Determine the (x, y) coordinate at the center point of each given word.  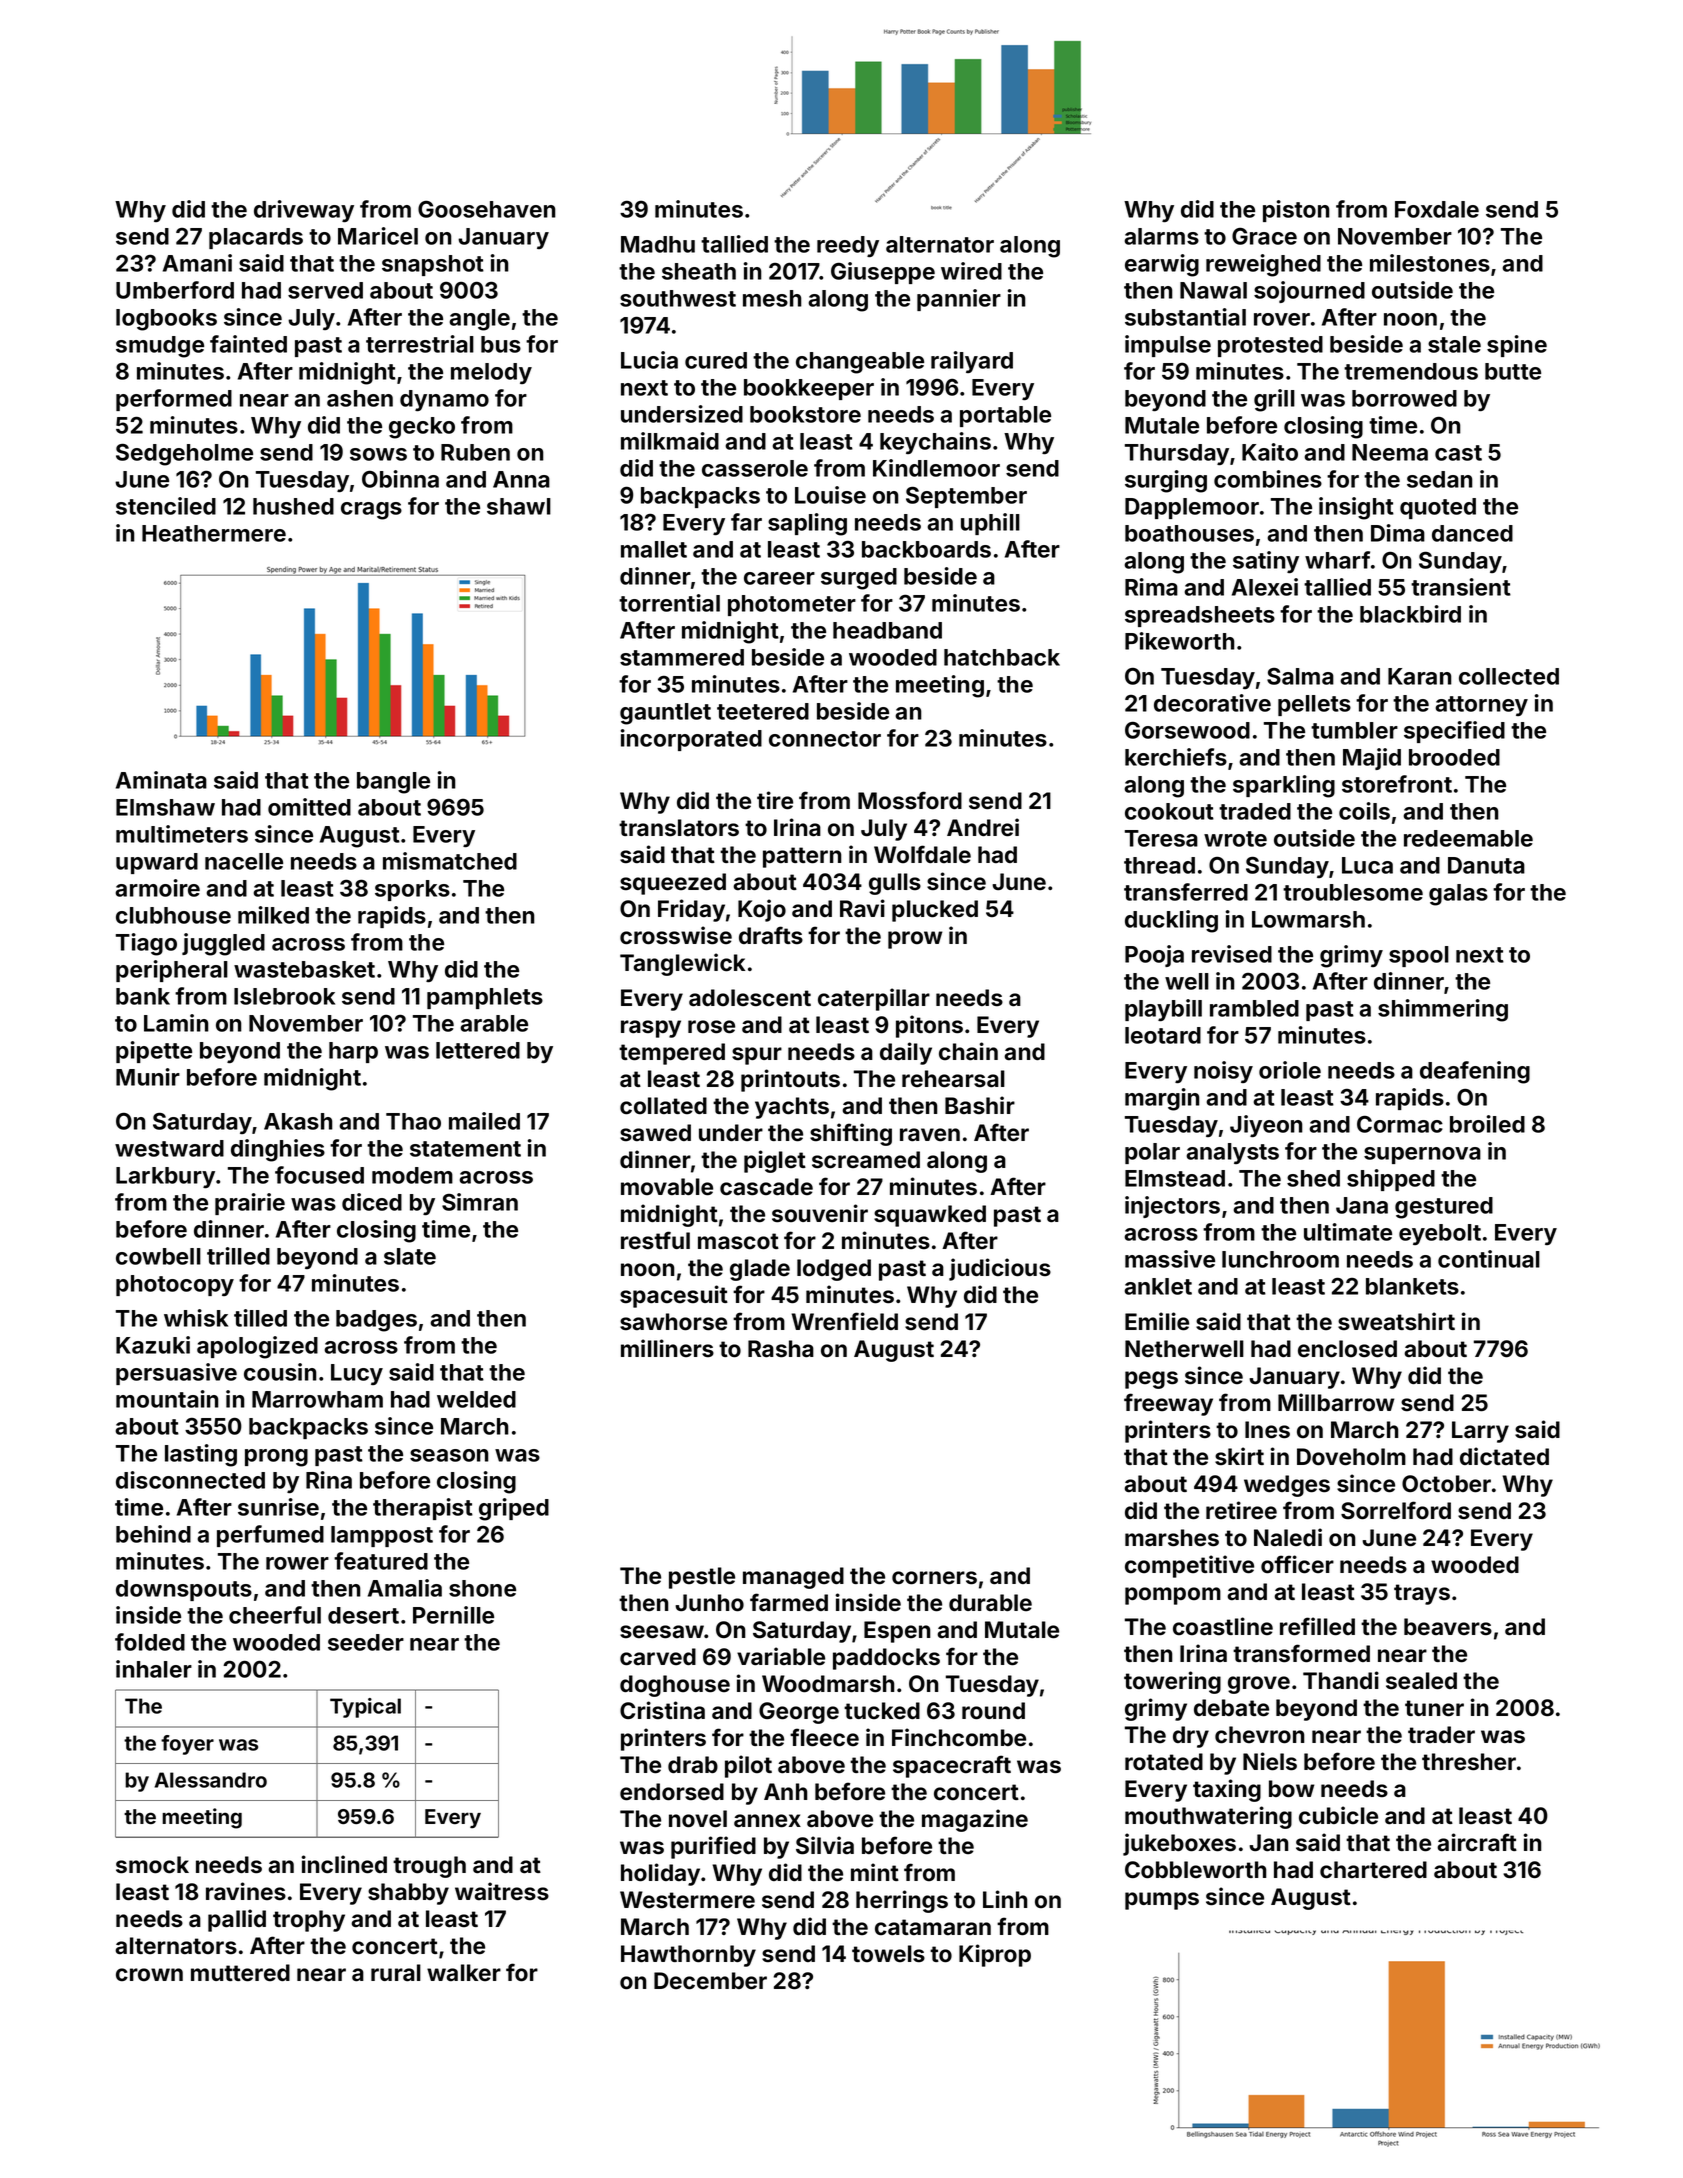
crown (149, 1975)
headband (887, 630)
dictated (1504, 1456)
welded (476, 1399)
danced (1472, 533)
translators (679, 828)
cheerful (275, 1615)
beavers (1448, 1627)
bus (501, 344)
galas (1458, 895)
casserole (755, 468)
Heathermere (214, 533)
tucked (882, 1711)
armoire (157, 888)
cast (1458, 453)
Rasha (781, 1349)
